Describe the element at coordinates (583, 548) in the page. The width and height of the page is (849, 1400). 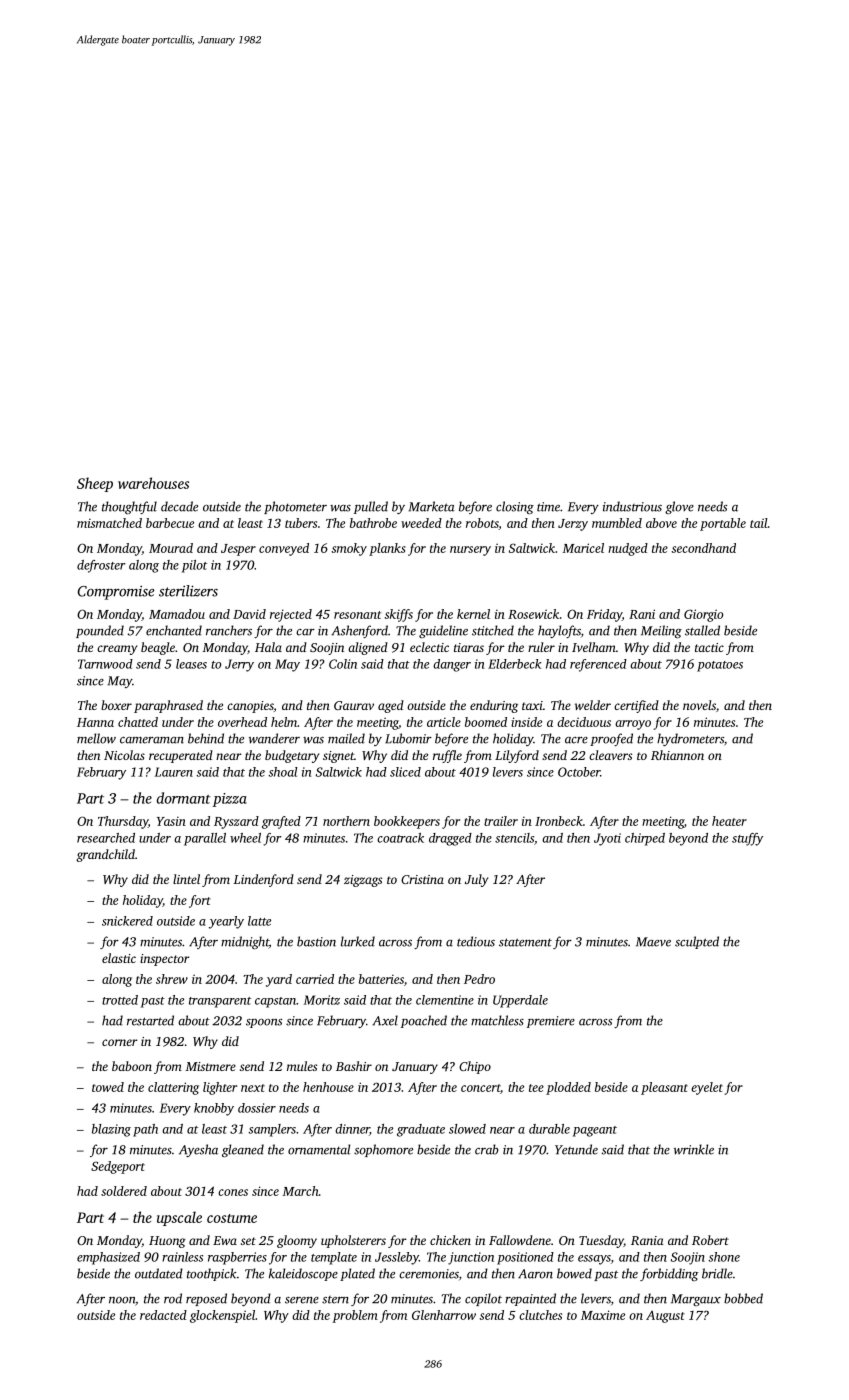
I see `Maricel` at that location.
